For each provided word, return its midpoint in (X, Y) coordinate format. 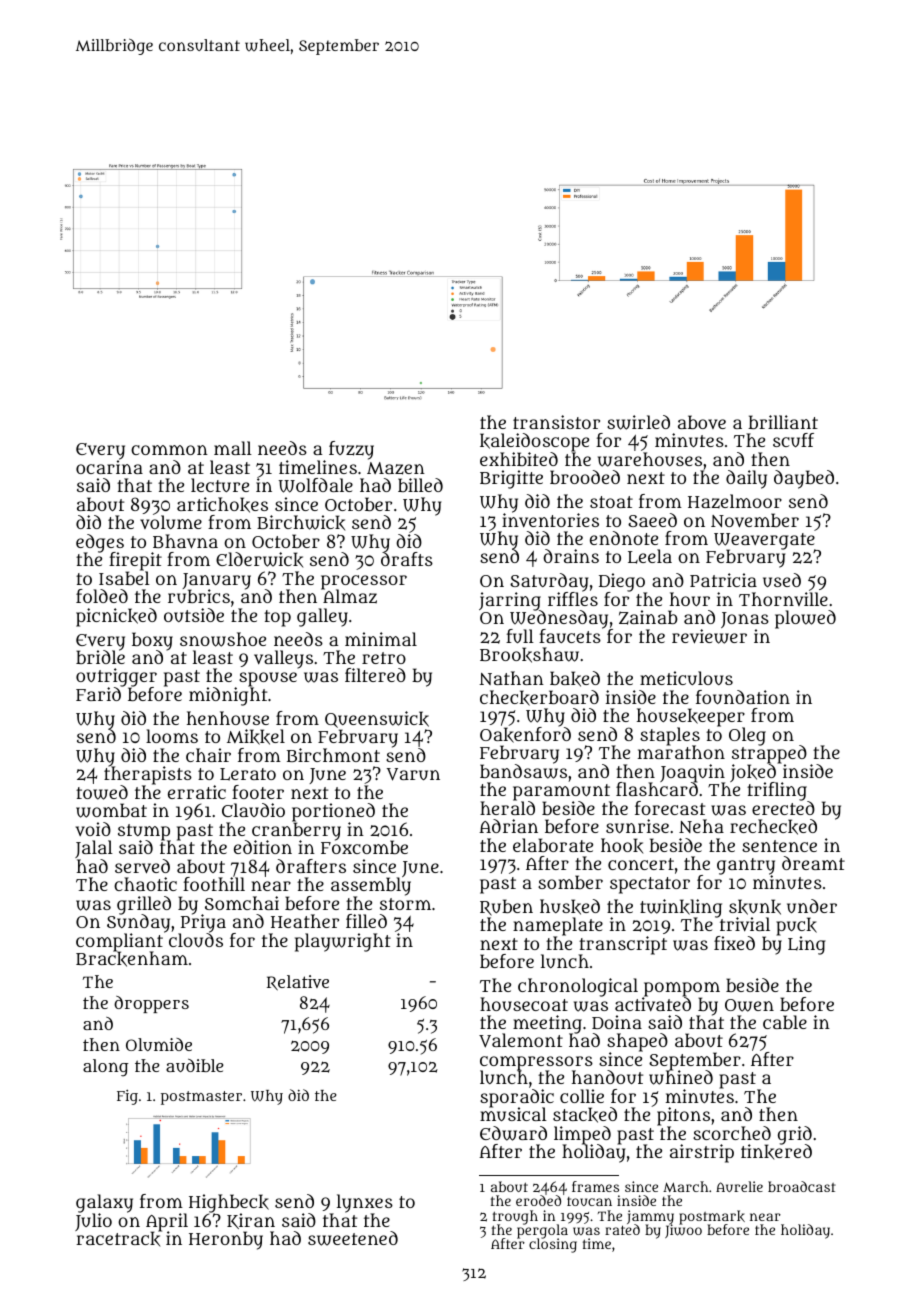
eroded (538, 1201)
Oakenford (525, 735)
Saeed (652, 520)
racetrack (118, 1239)
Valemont (521, 1040)
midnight (228, 696)
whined (681, 1078)
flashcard (657, 789)
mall (233, 448)
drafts (407, 559)
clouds (196, 940)
